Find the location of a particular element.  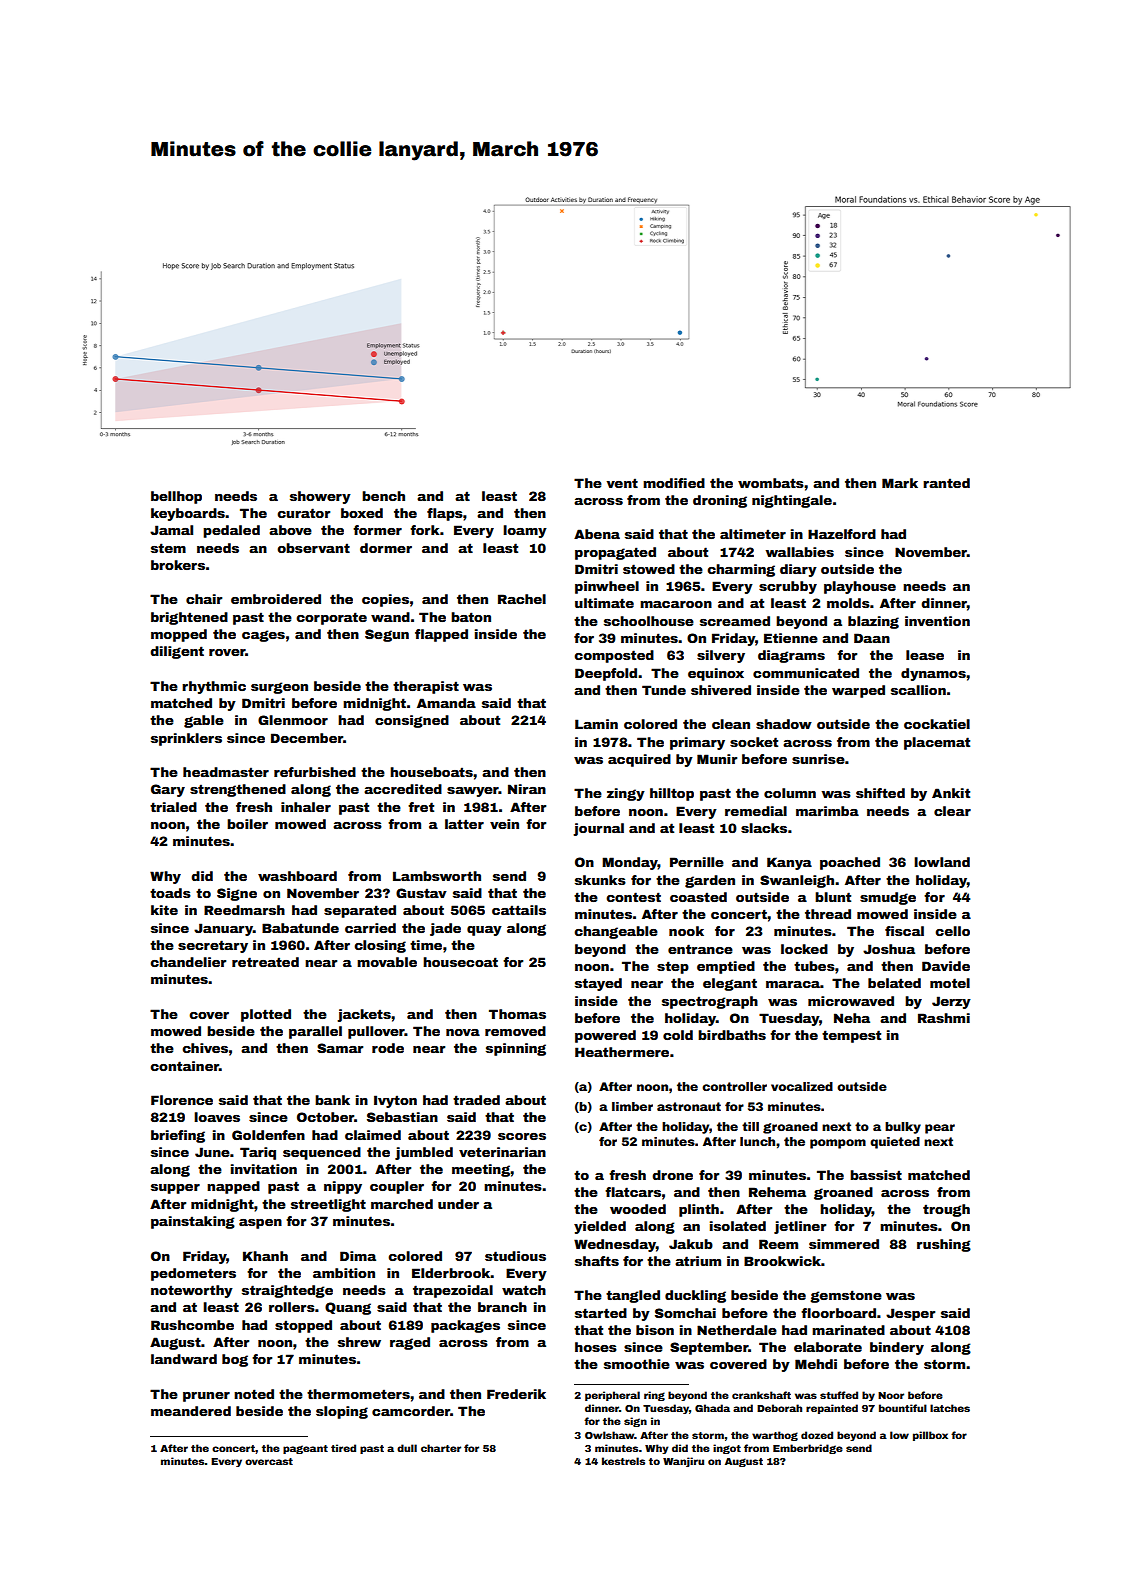

chives is located at coordinates (205, 1048).
